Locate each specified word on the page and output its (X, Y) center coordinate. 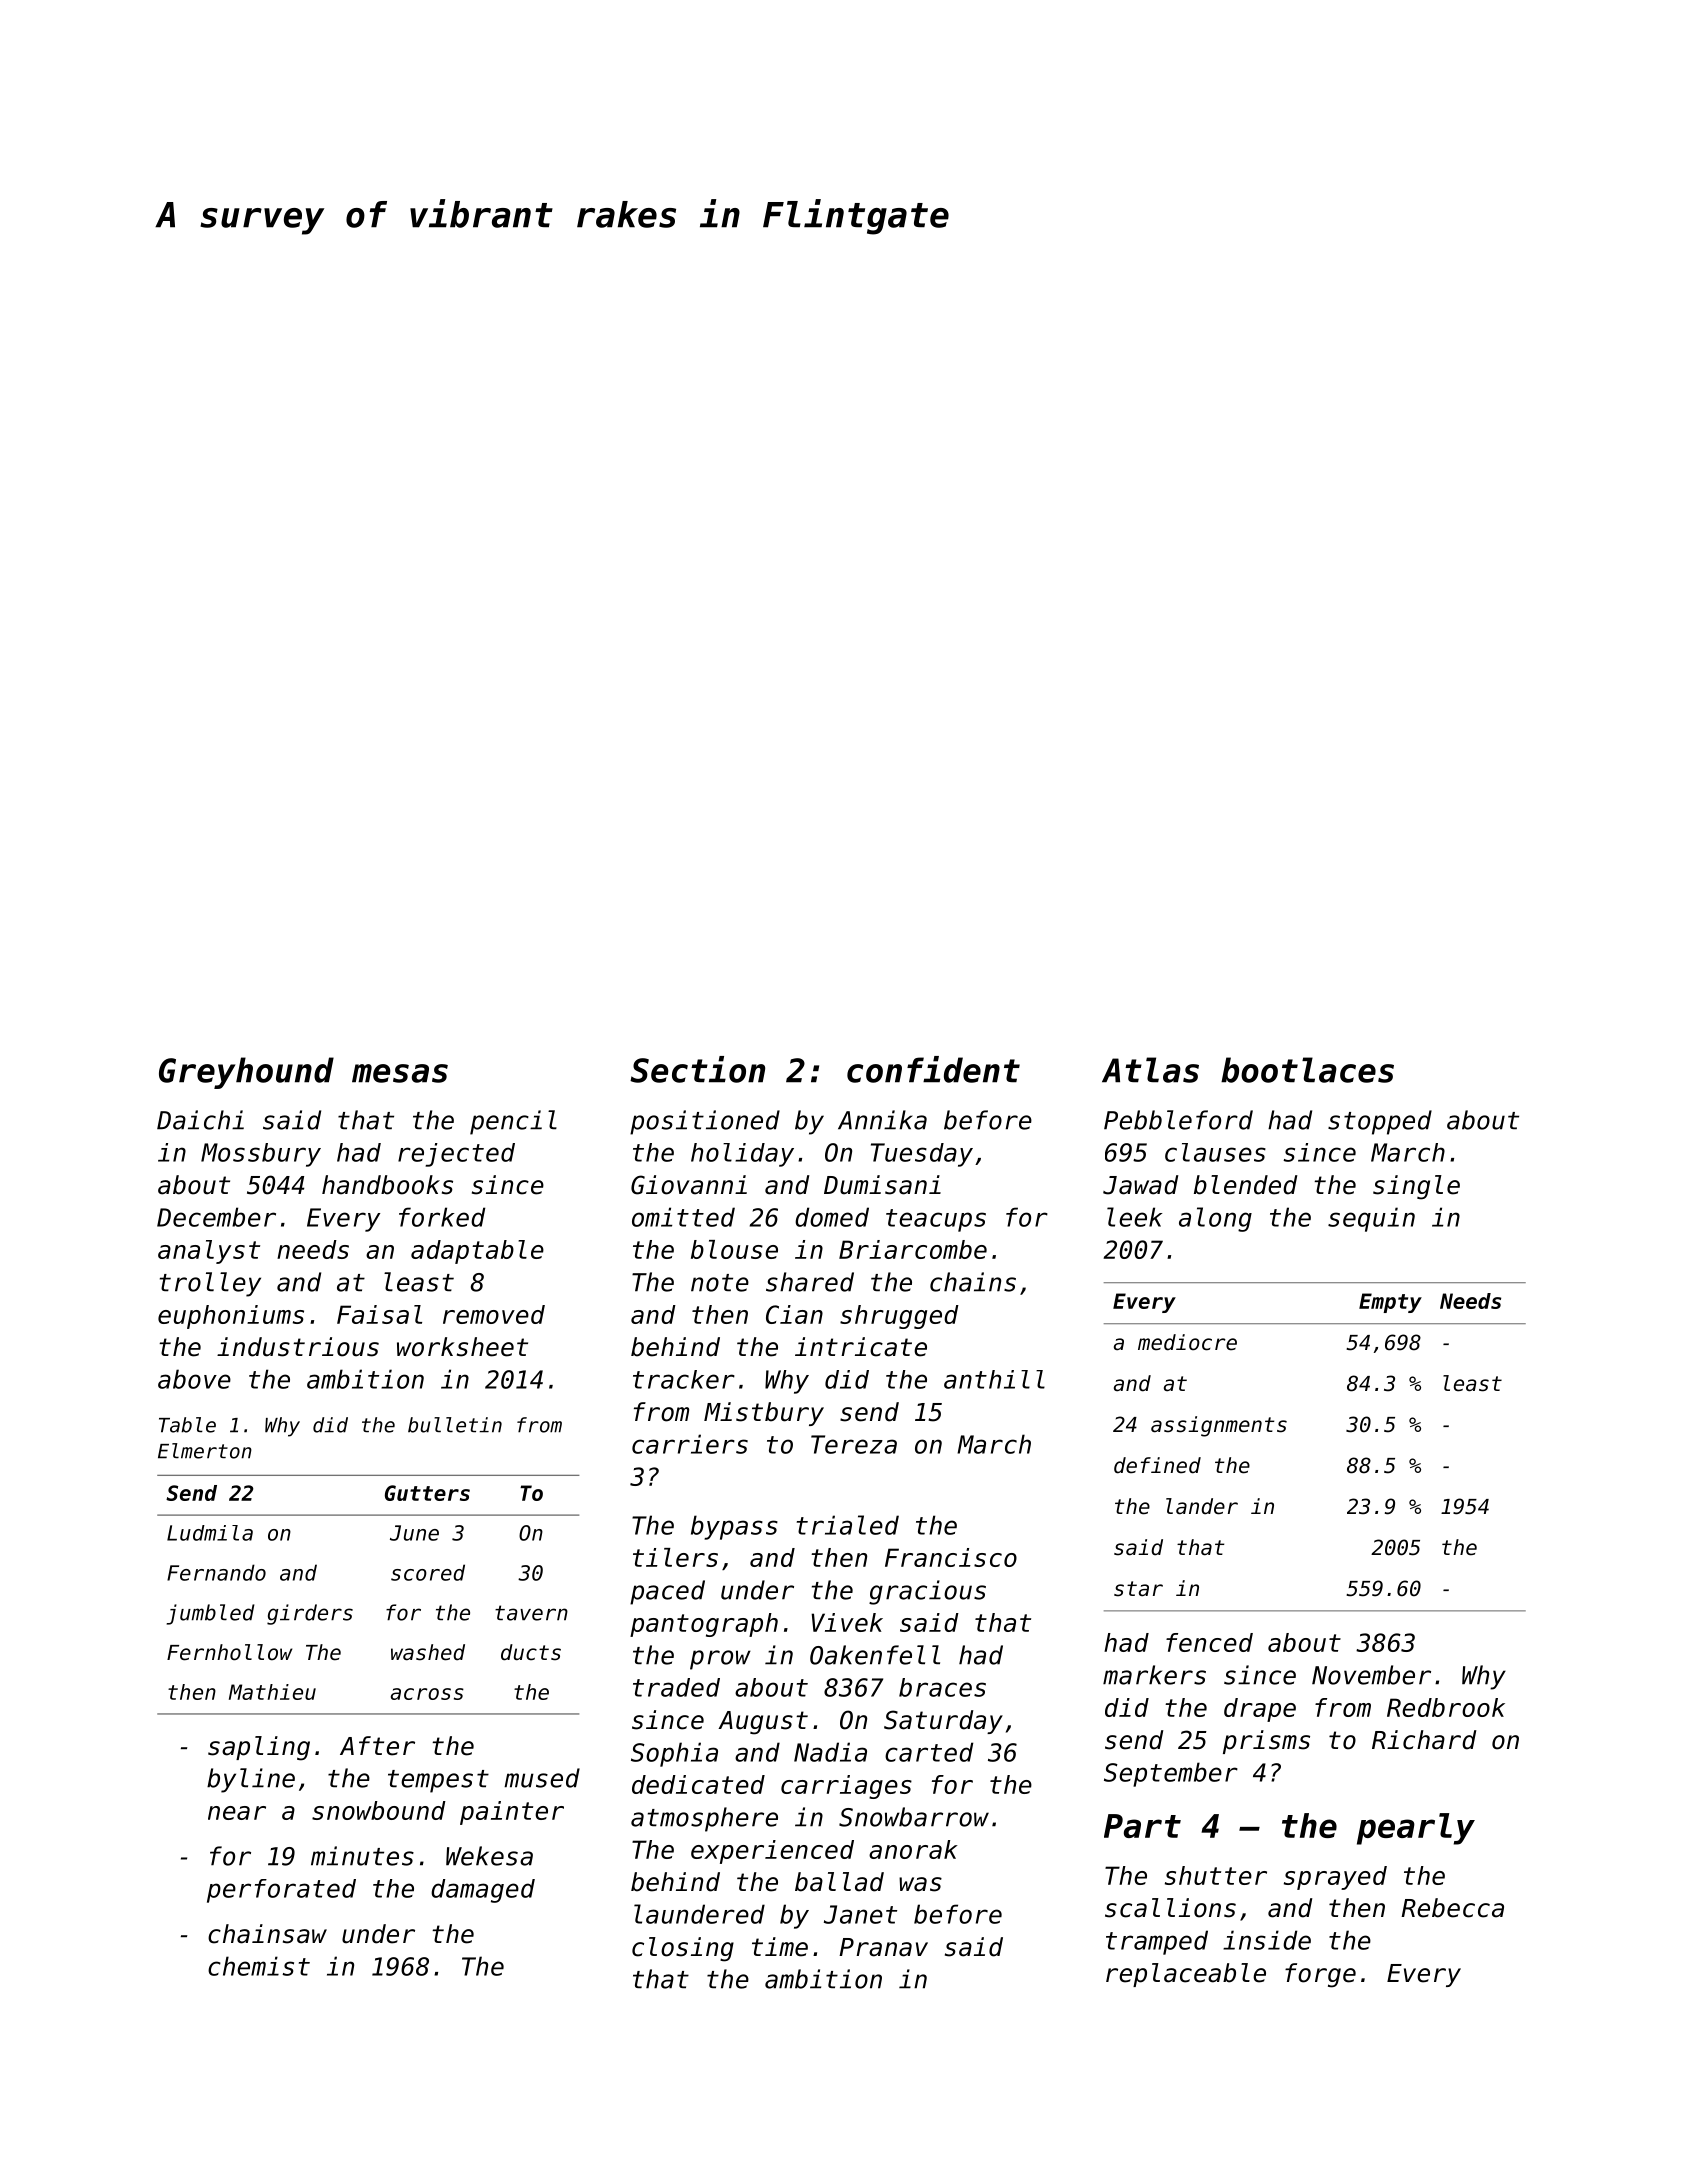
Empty (1390, 1303)
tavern (531, 1613)
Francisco (951, 1557)
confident (933, 1069)
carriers (690, 1444)
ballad (839, 1882)
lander (1202, 1506)
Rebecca (1452, 1908)
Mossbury (261, 1155)
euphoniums (231, 1317)
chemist (259, 1966)
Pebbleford (1178, 1120)
